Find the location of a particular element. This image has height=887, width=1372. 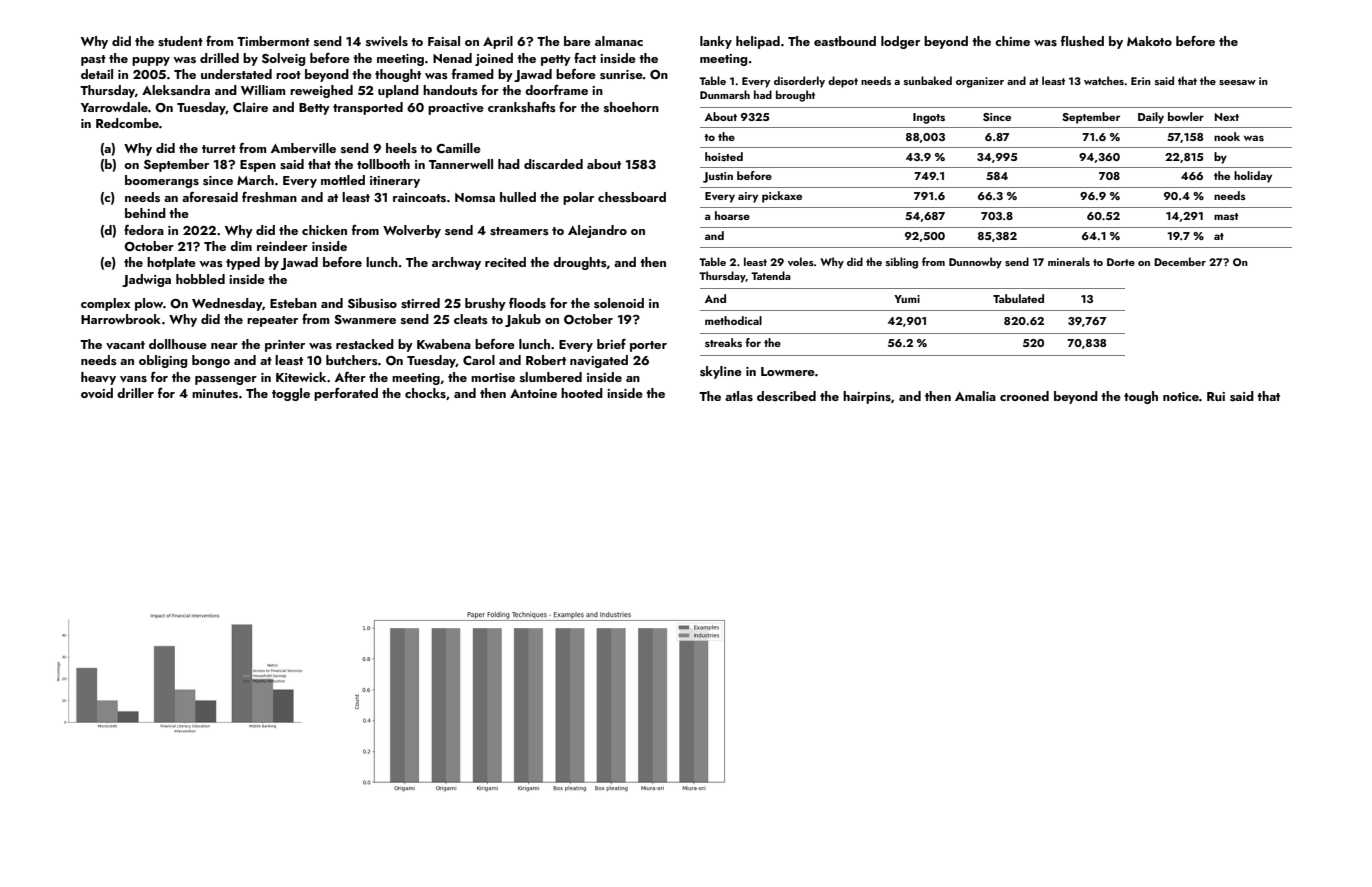

hoarse is located at coordinates (732, 215).
